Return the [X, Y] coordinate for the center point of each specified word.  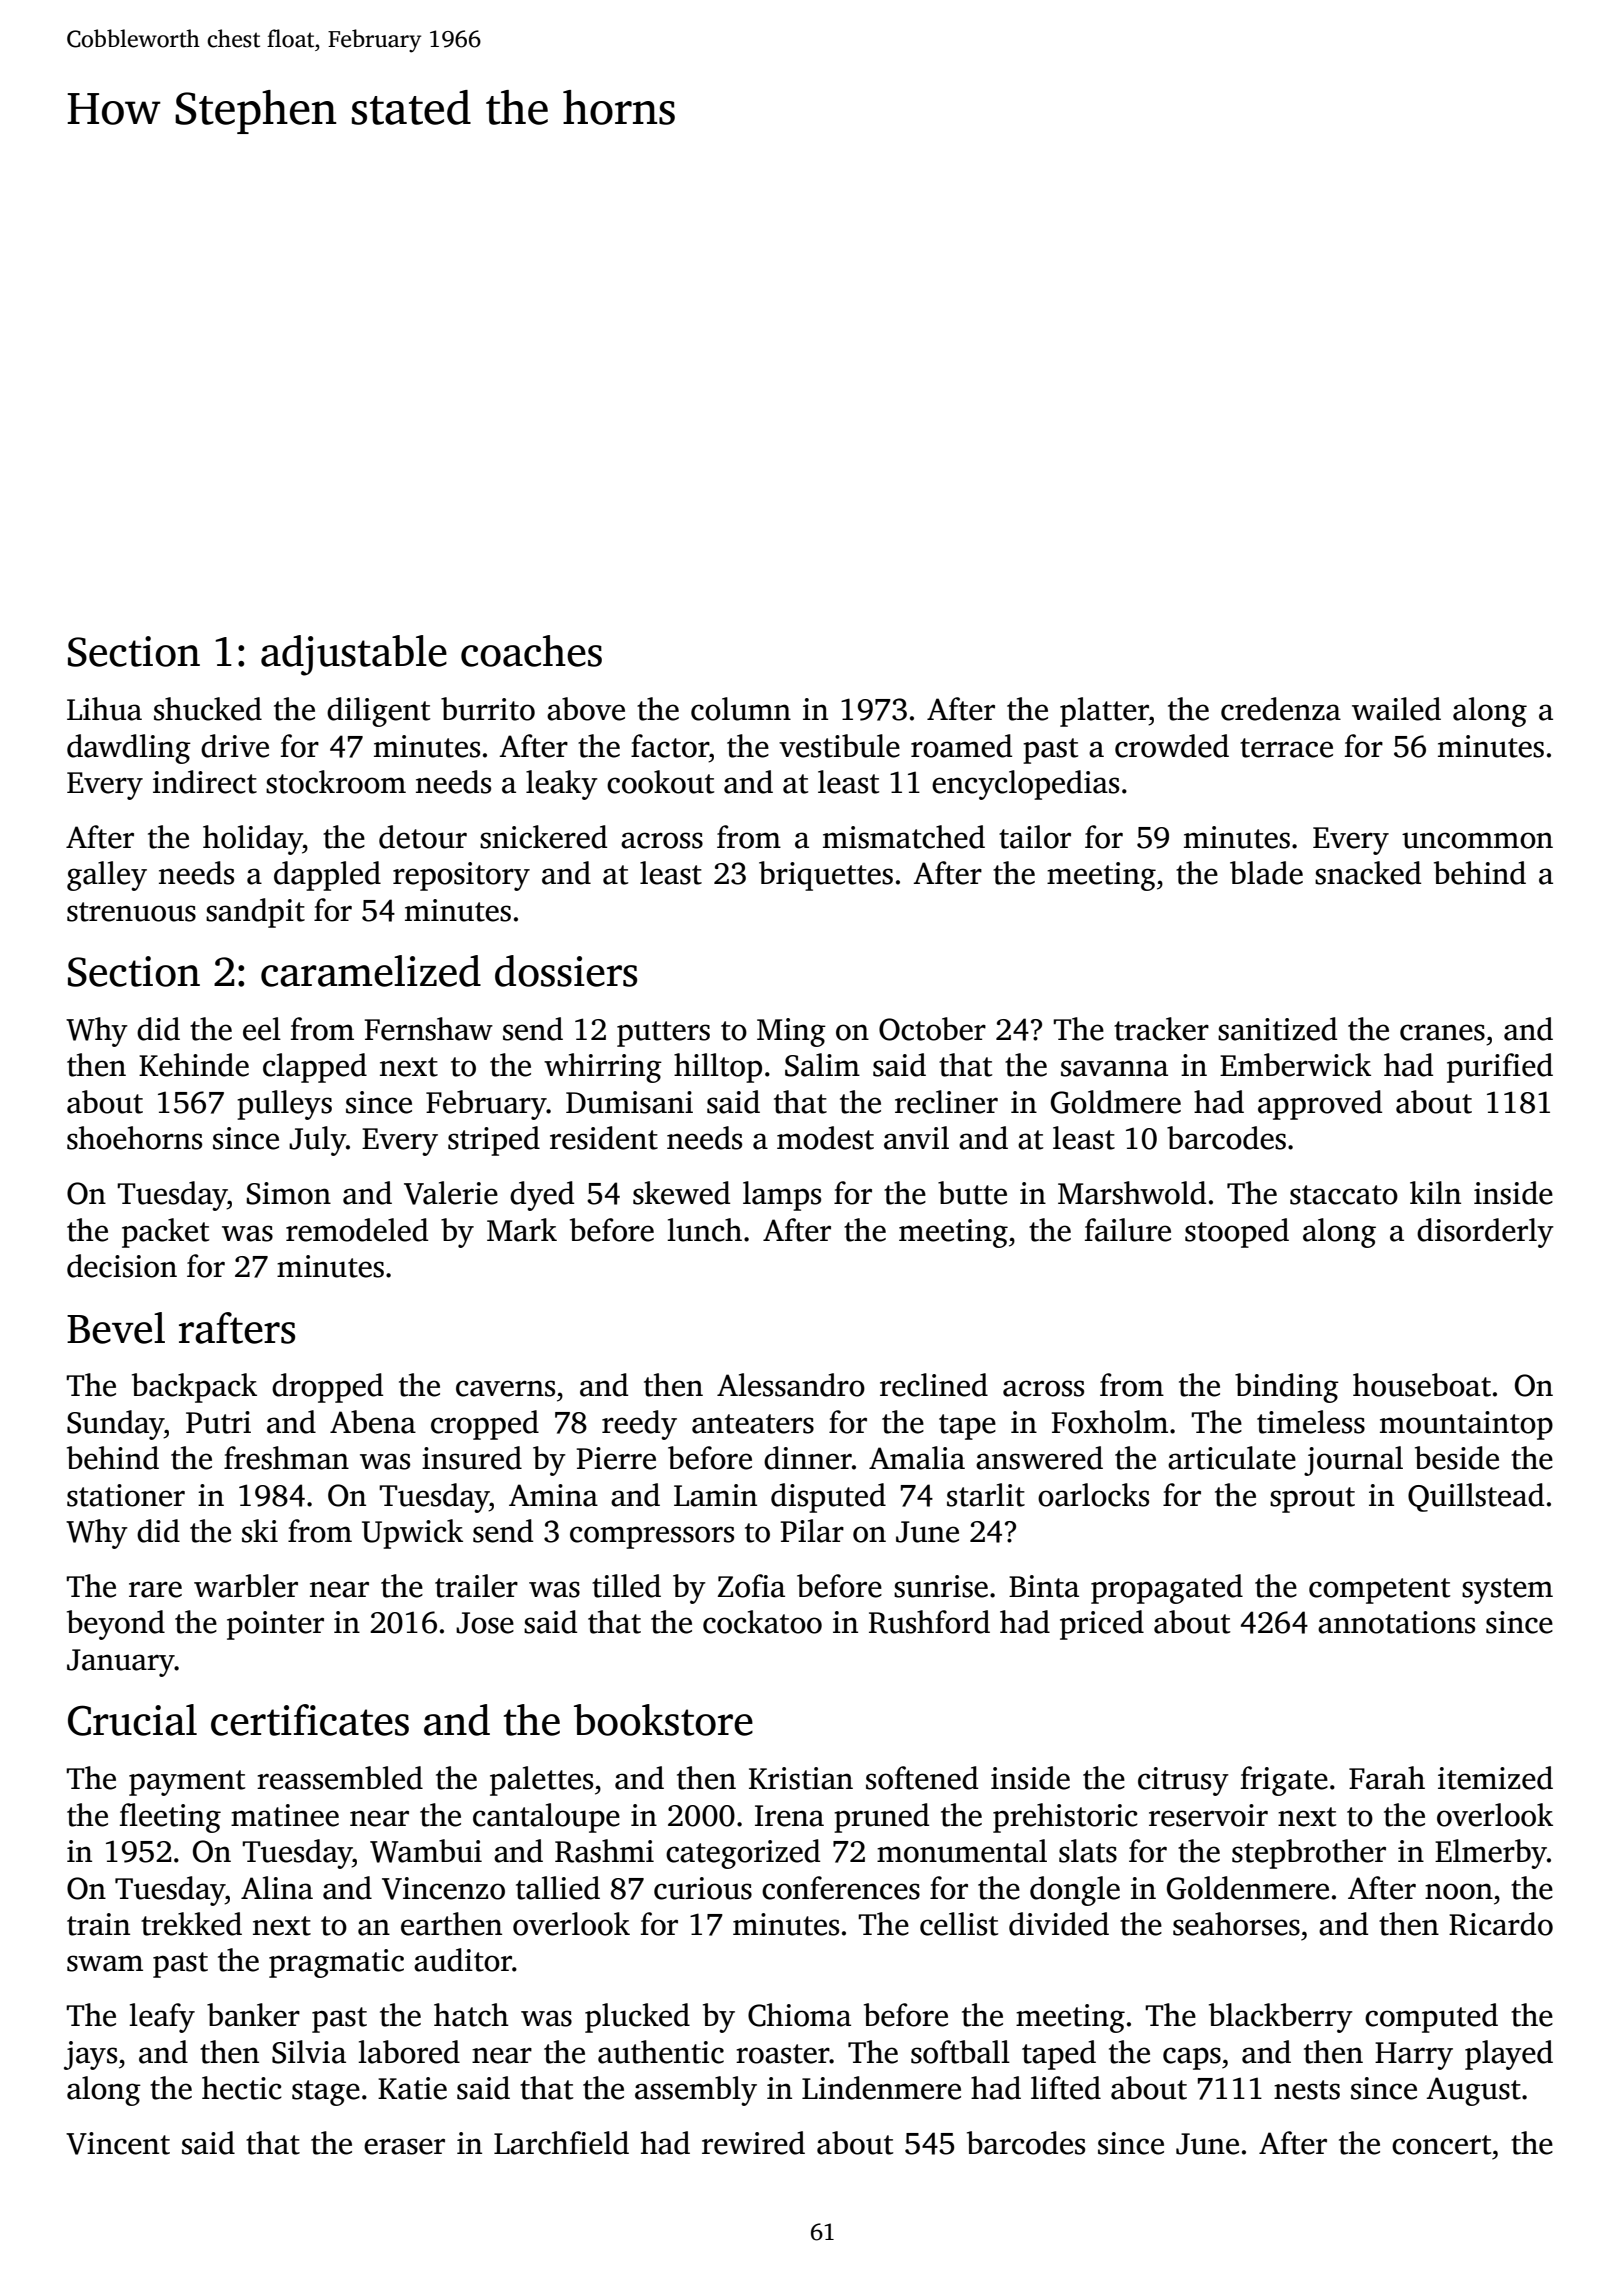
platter [1104, 712]
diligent [378, 712]
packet [165, 1233]
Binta [1044, 1586]
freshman [286, 1458]
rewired [753, 2143]
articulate [1232, 1458]
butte [972, 1193]
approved [1320, 1105]
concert [1441, 2145]
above [586, 709]
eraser [404, 2146]
